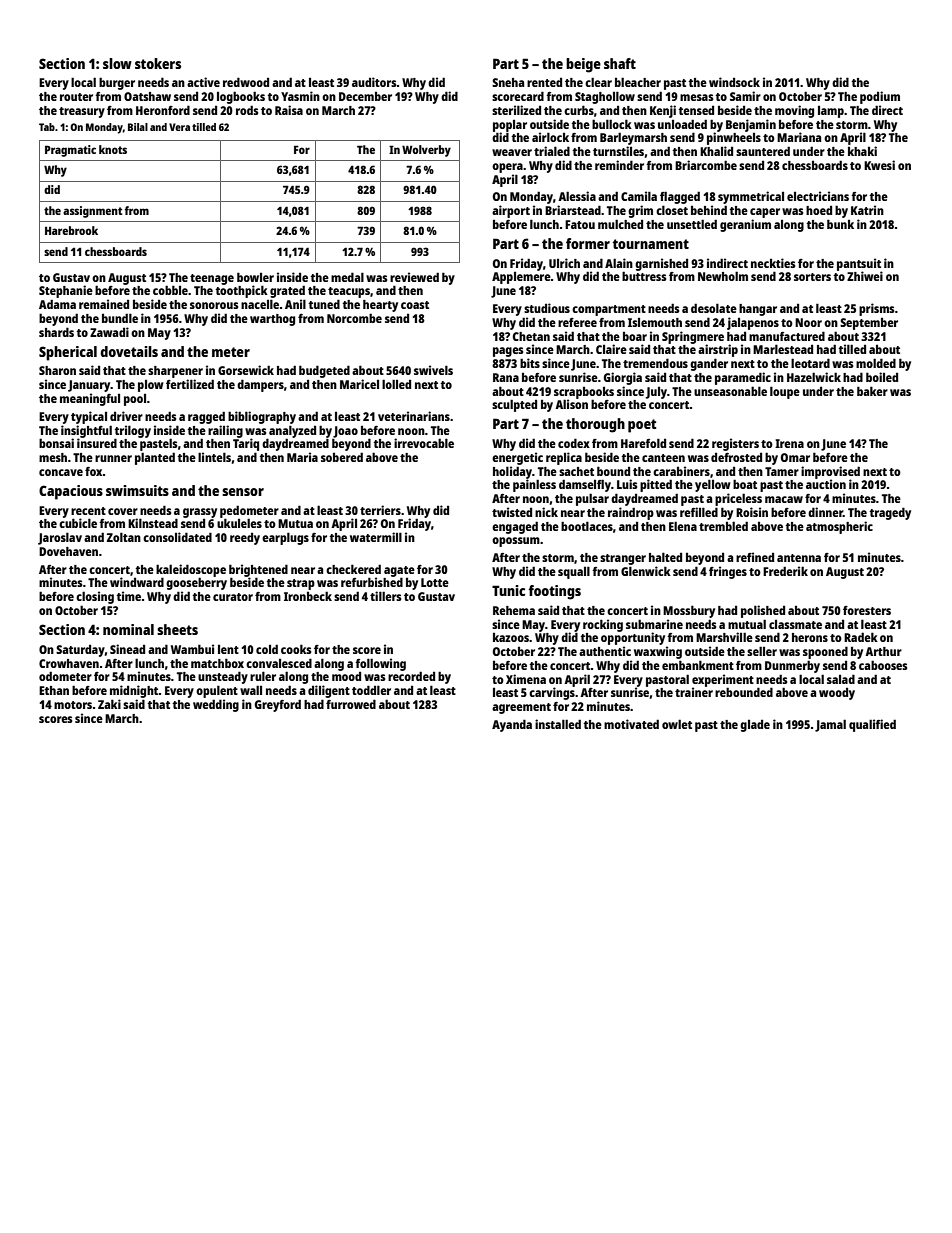 The height and width of the document is (1233, 952). Describe the element at coordinates (212, 279) in the document. I see `teenage` at that location.
